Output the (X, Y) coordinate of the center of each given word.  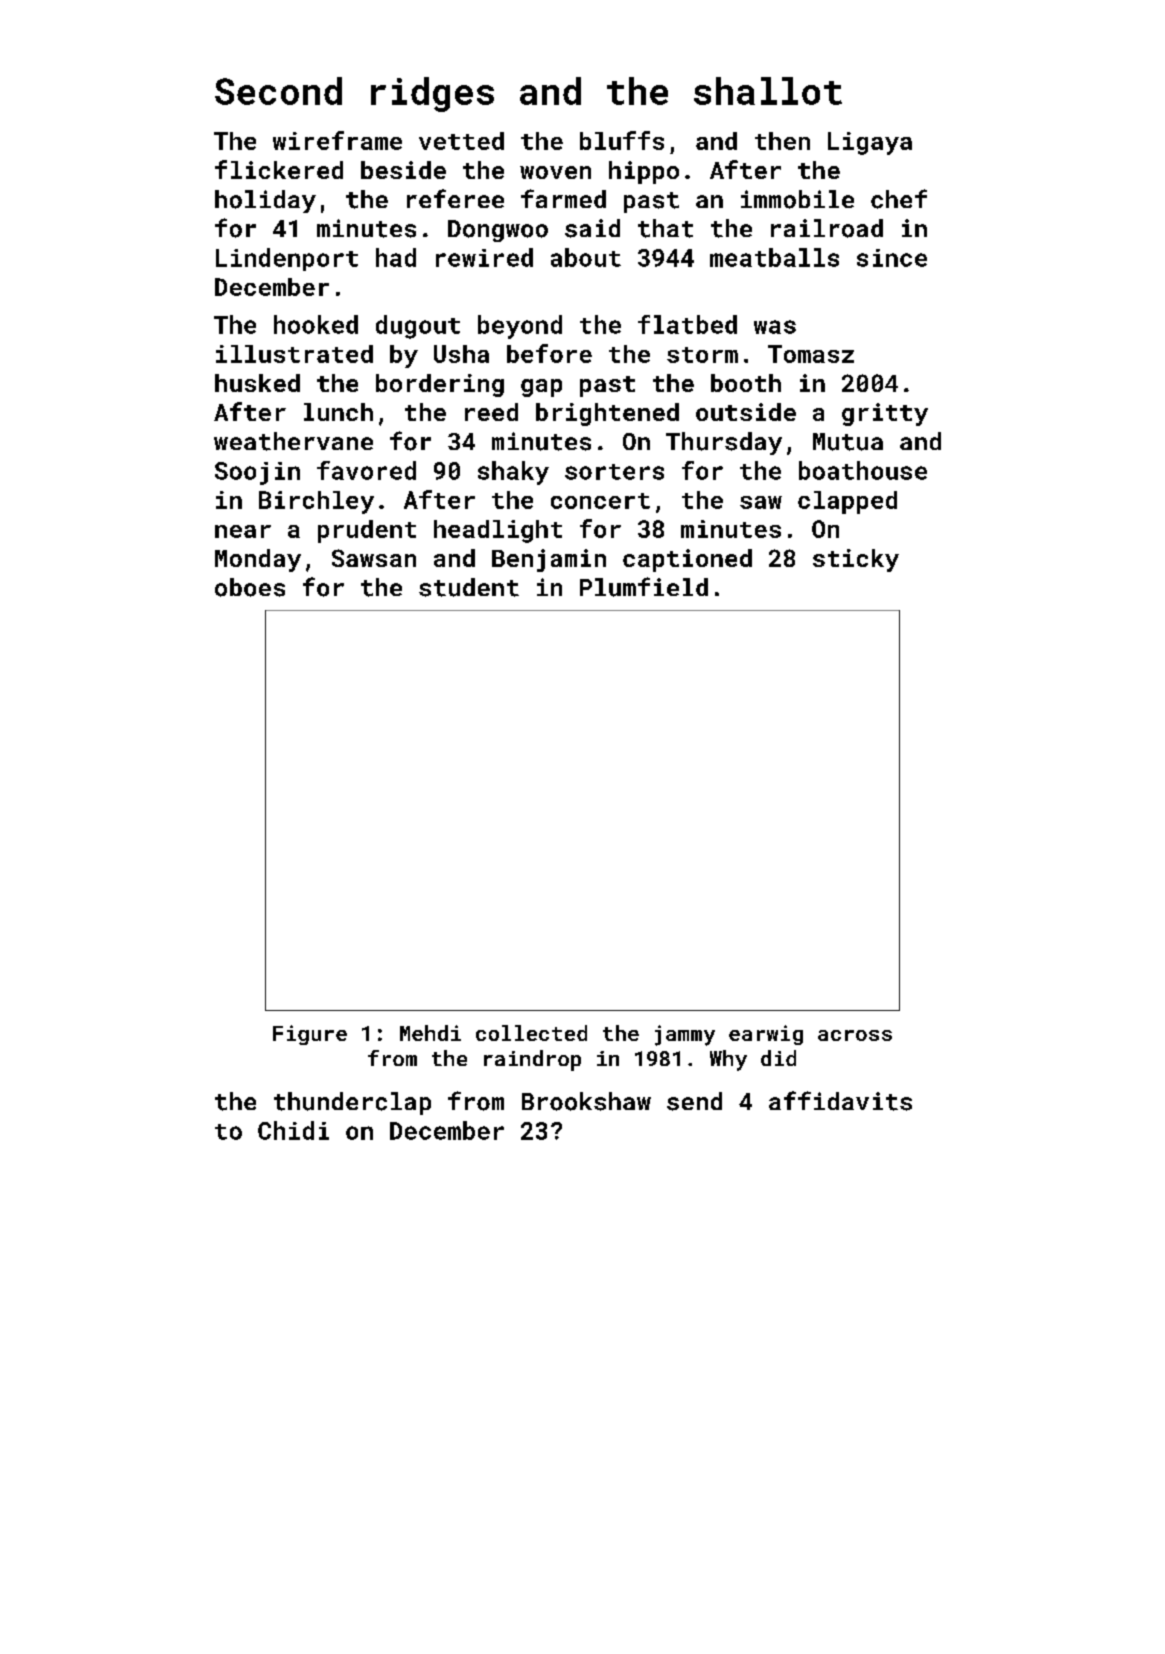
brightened (607, 414)
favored (366, 470)
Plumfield (644, 587)
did (778, 1058)
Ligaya (870, 143)
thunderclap (352, 1103)
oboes (250, 587)
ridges (432, 94)
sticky (856, 560)
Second (278, 91)
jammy (685, 1035)
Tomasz (811, 354)
